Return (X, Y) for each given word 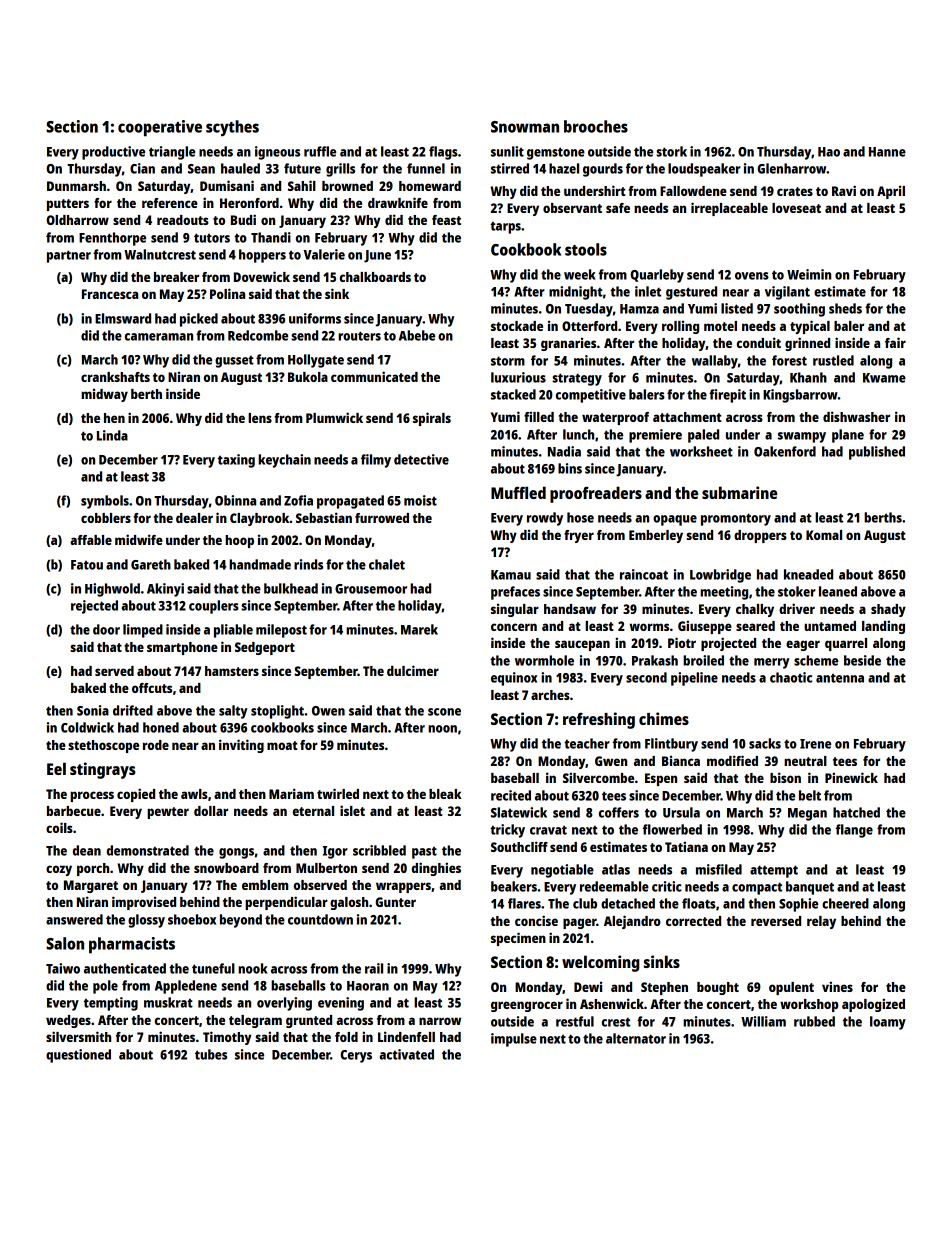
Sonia (93, 710)
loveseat (796, 208)
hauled (240, 168)
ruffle (320, 151)
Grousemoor (371, 589)
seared (755, 626)
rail (374, 968)
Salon (65, 943)
